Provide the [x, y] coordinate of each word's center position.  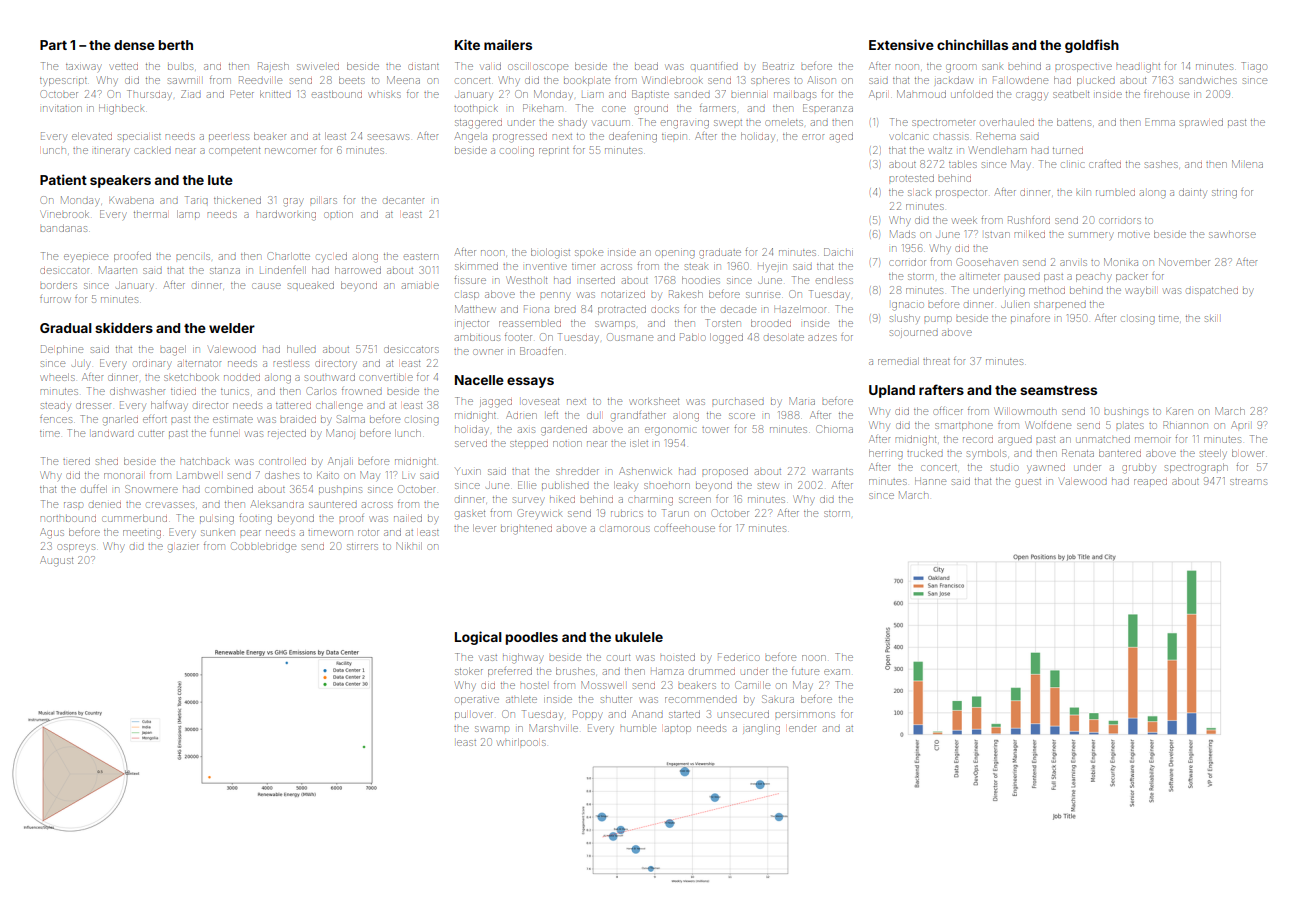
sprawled [1201, 123]
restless [291, 364]
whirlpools [521, 742]
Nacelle [479, 380]
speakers [120, 181]
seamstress [1058, 390]
